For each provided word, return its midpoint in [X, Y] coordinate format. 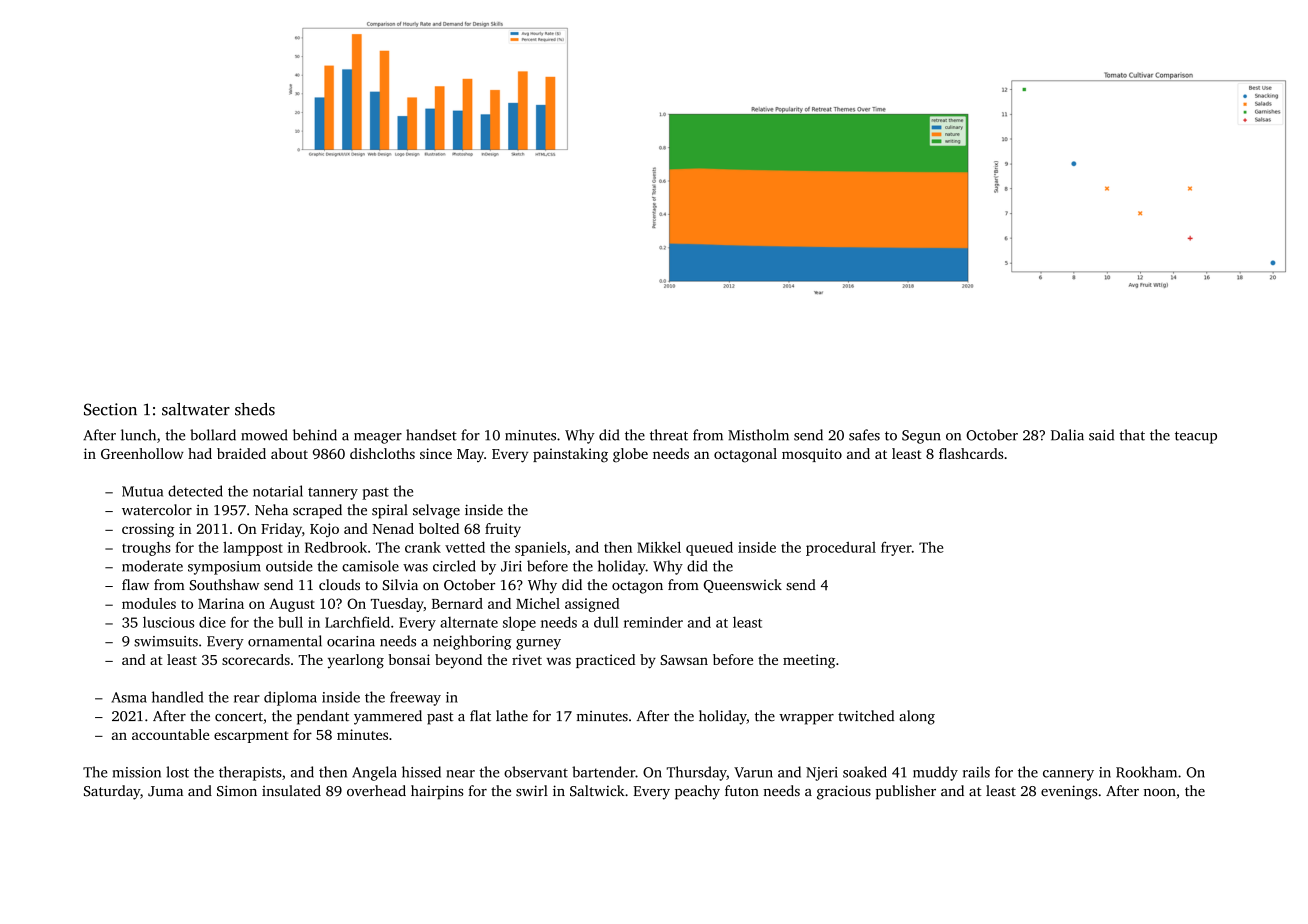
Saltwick [597, 791]
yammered [388, 717]
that [1132, 435]
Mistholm [758, 435]
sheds [255, 409]
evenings [1069, 792]
